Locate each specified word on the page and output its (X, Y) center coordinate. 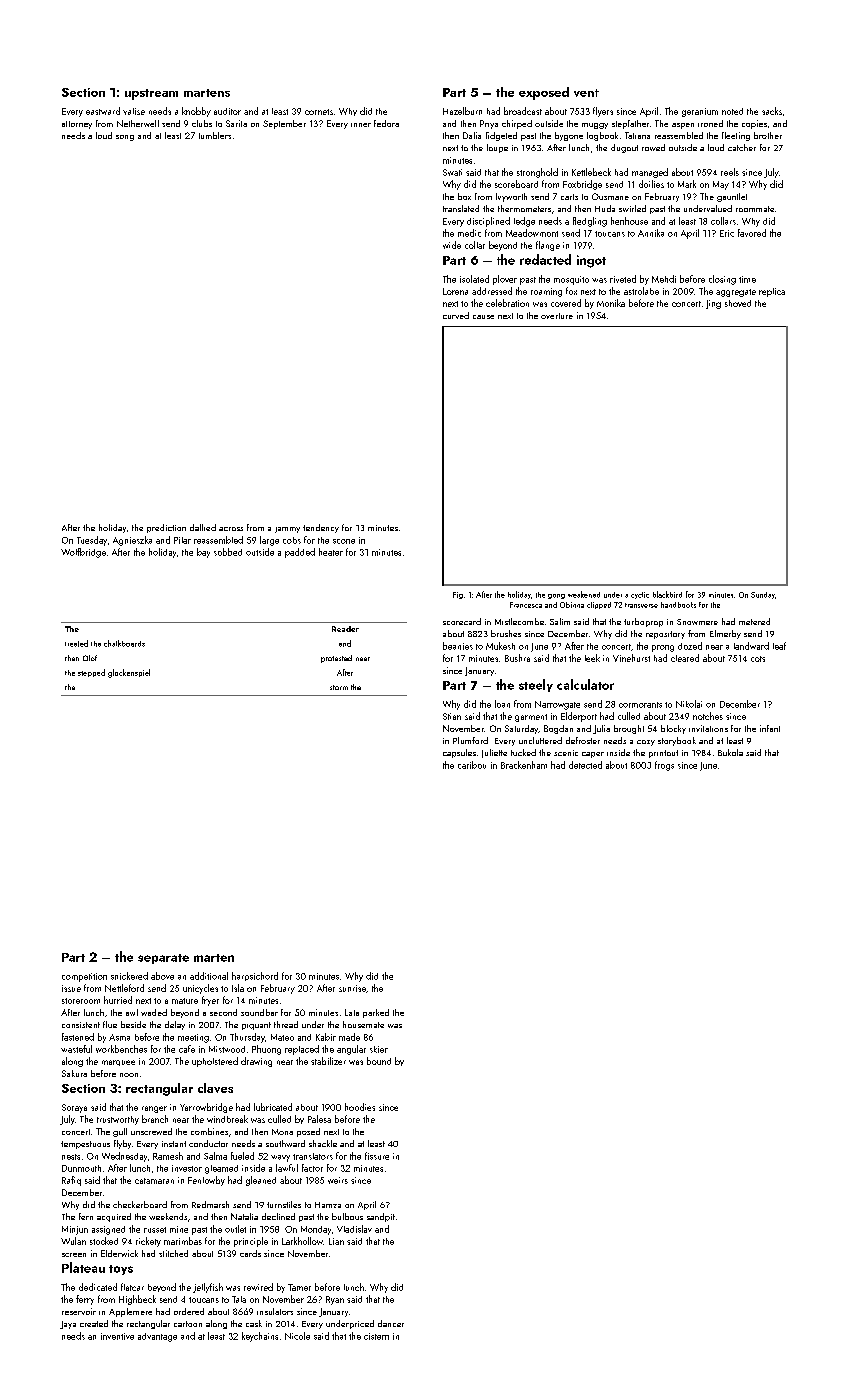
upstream (151, 94)
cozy (646, 743)
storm (339, 687)
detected (585, 765)
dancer (391, 1323)
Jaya (68, 1325)
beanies (458, 646)
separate (163, 959)
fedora (386, 123)
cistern (376, 1336)
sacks (772, 111)
